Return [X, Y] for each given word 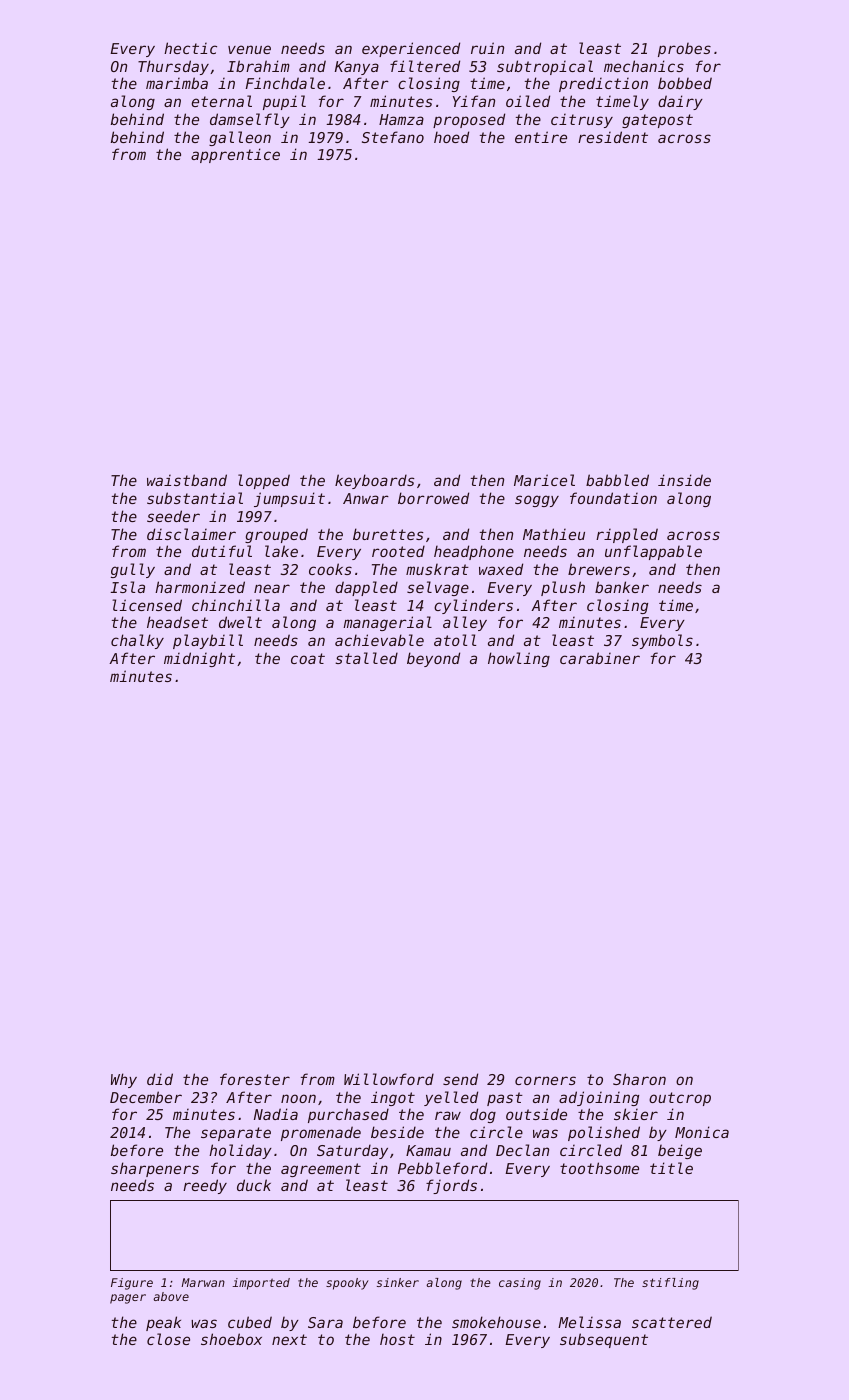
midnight [199, 659]
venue [249, 49]
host [397, 1339]
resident [613, 137]
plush [563, 588]
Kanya [357, 68]
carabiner [600, 658]
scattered [672, 1322]
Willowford [389, 1079]
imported [261, 1284]
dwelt [240, 622]
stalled [366, 658]
